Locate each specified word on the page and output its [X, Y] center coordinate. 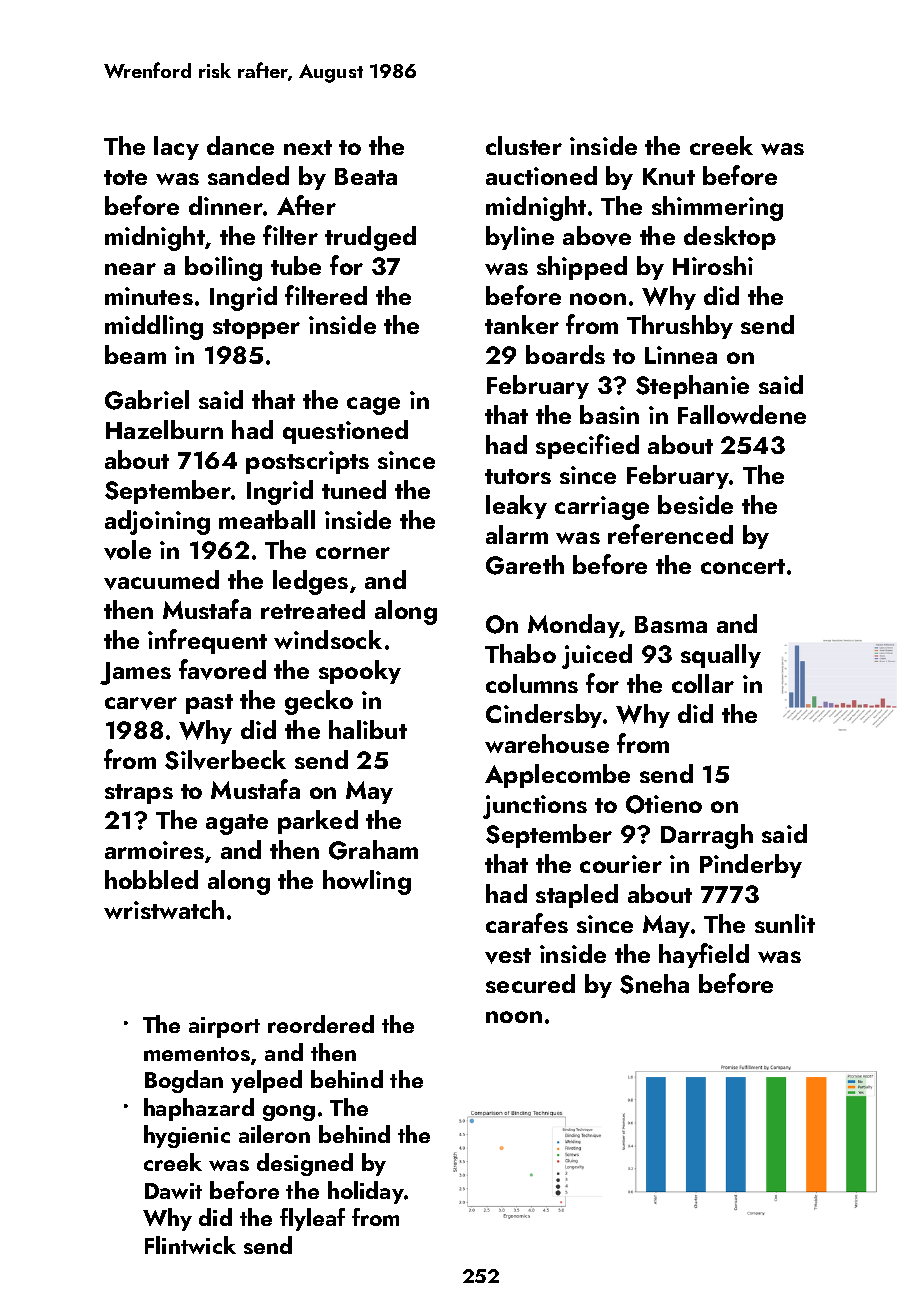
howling [367, 882]
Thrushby [680, 327]
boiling [223, 268]
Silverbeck [225, 760]
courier [621, 864]
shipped [582, 268]
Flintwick [190, 1245]
